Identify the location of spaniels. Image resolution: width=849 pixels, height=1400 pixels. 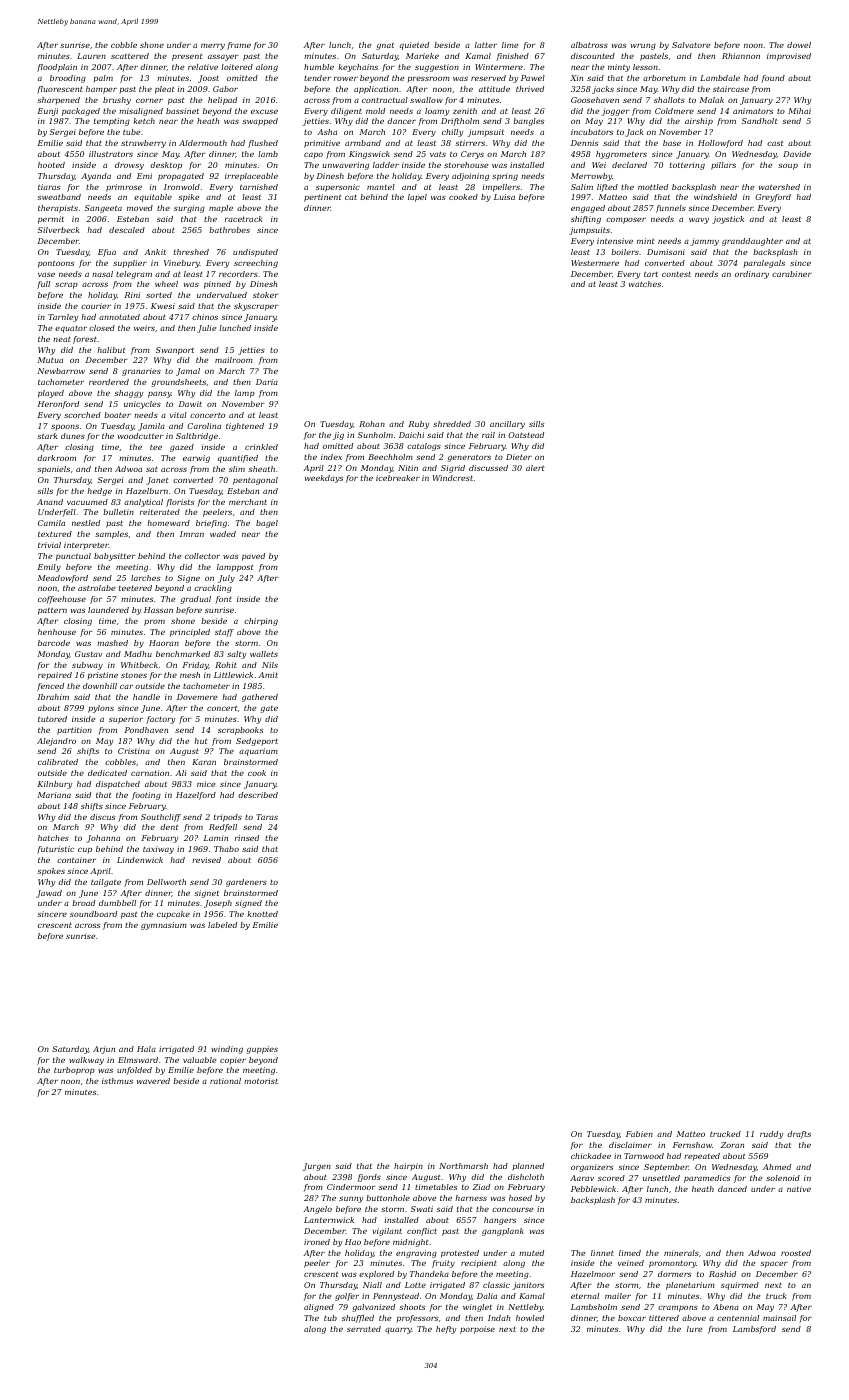
(53, 470).
